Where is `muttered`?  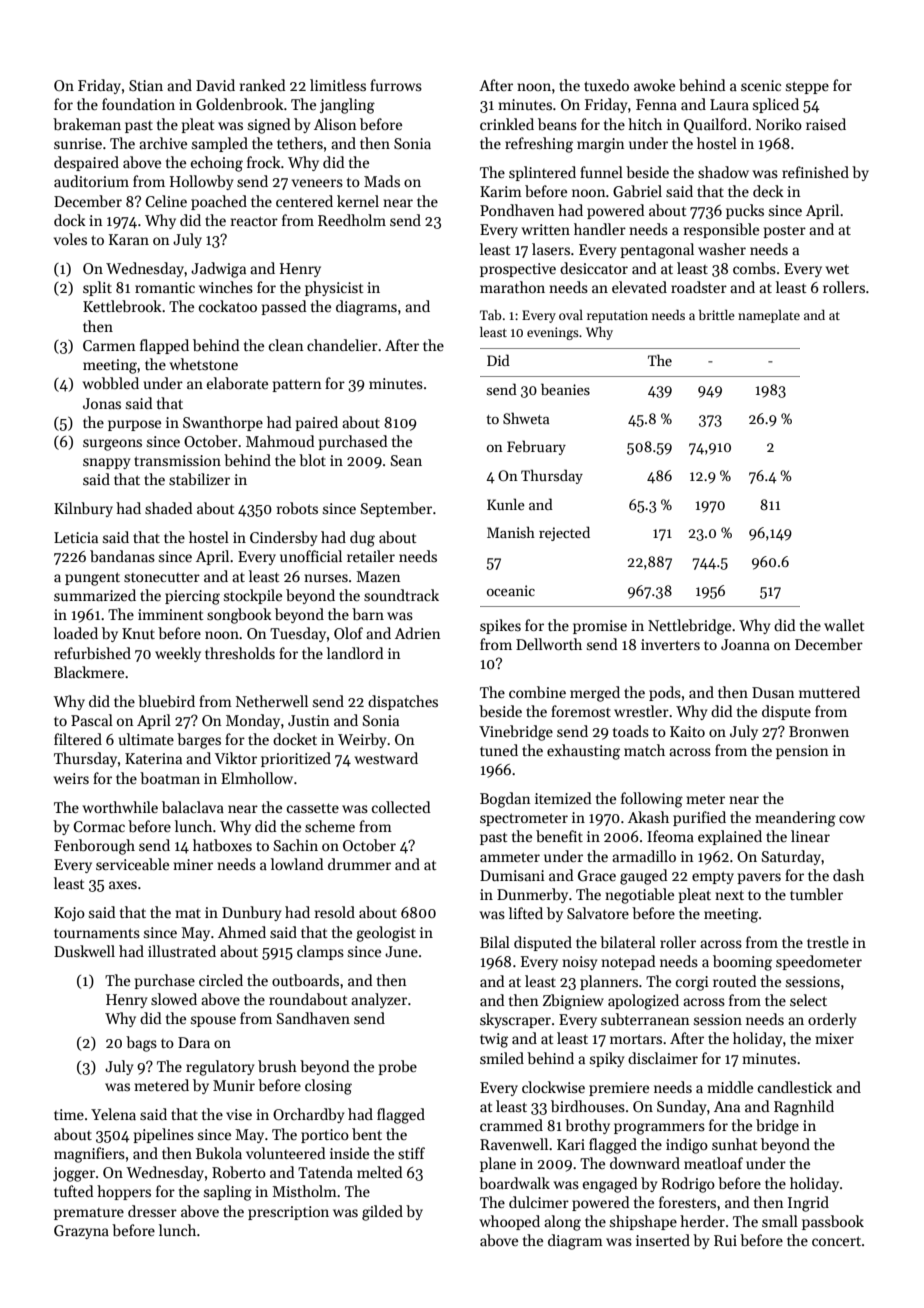 muttered is located at coordinates (829, 692).
